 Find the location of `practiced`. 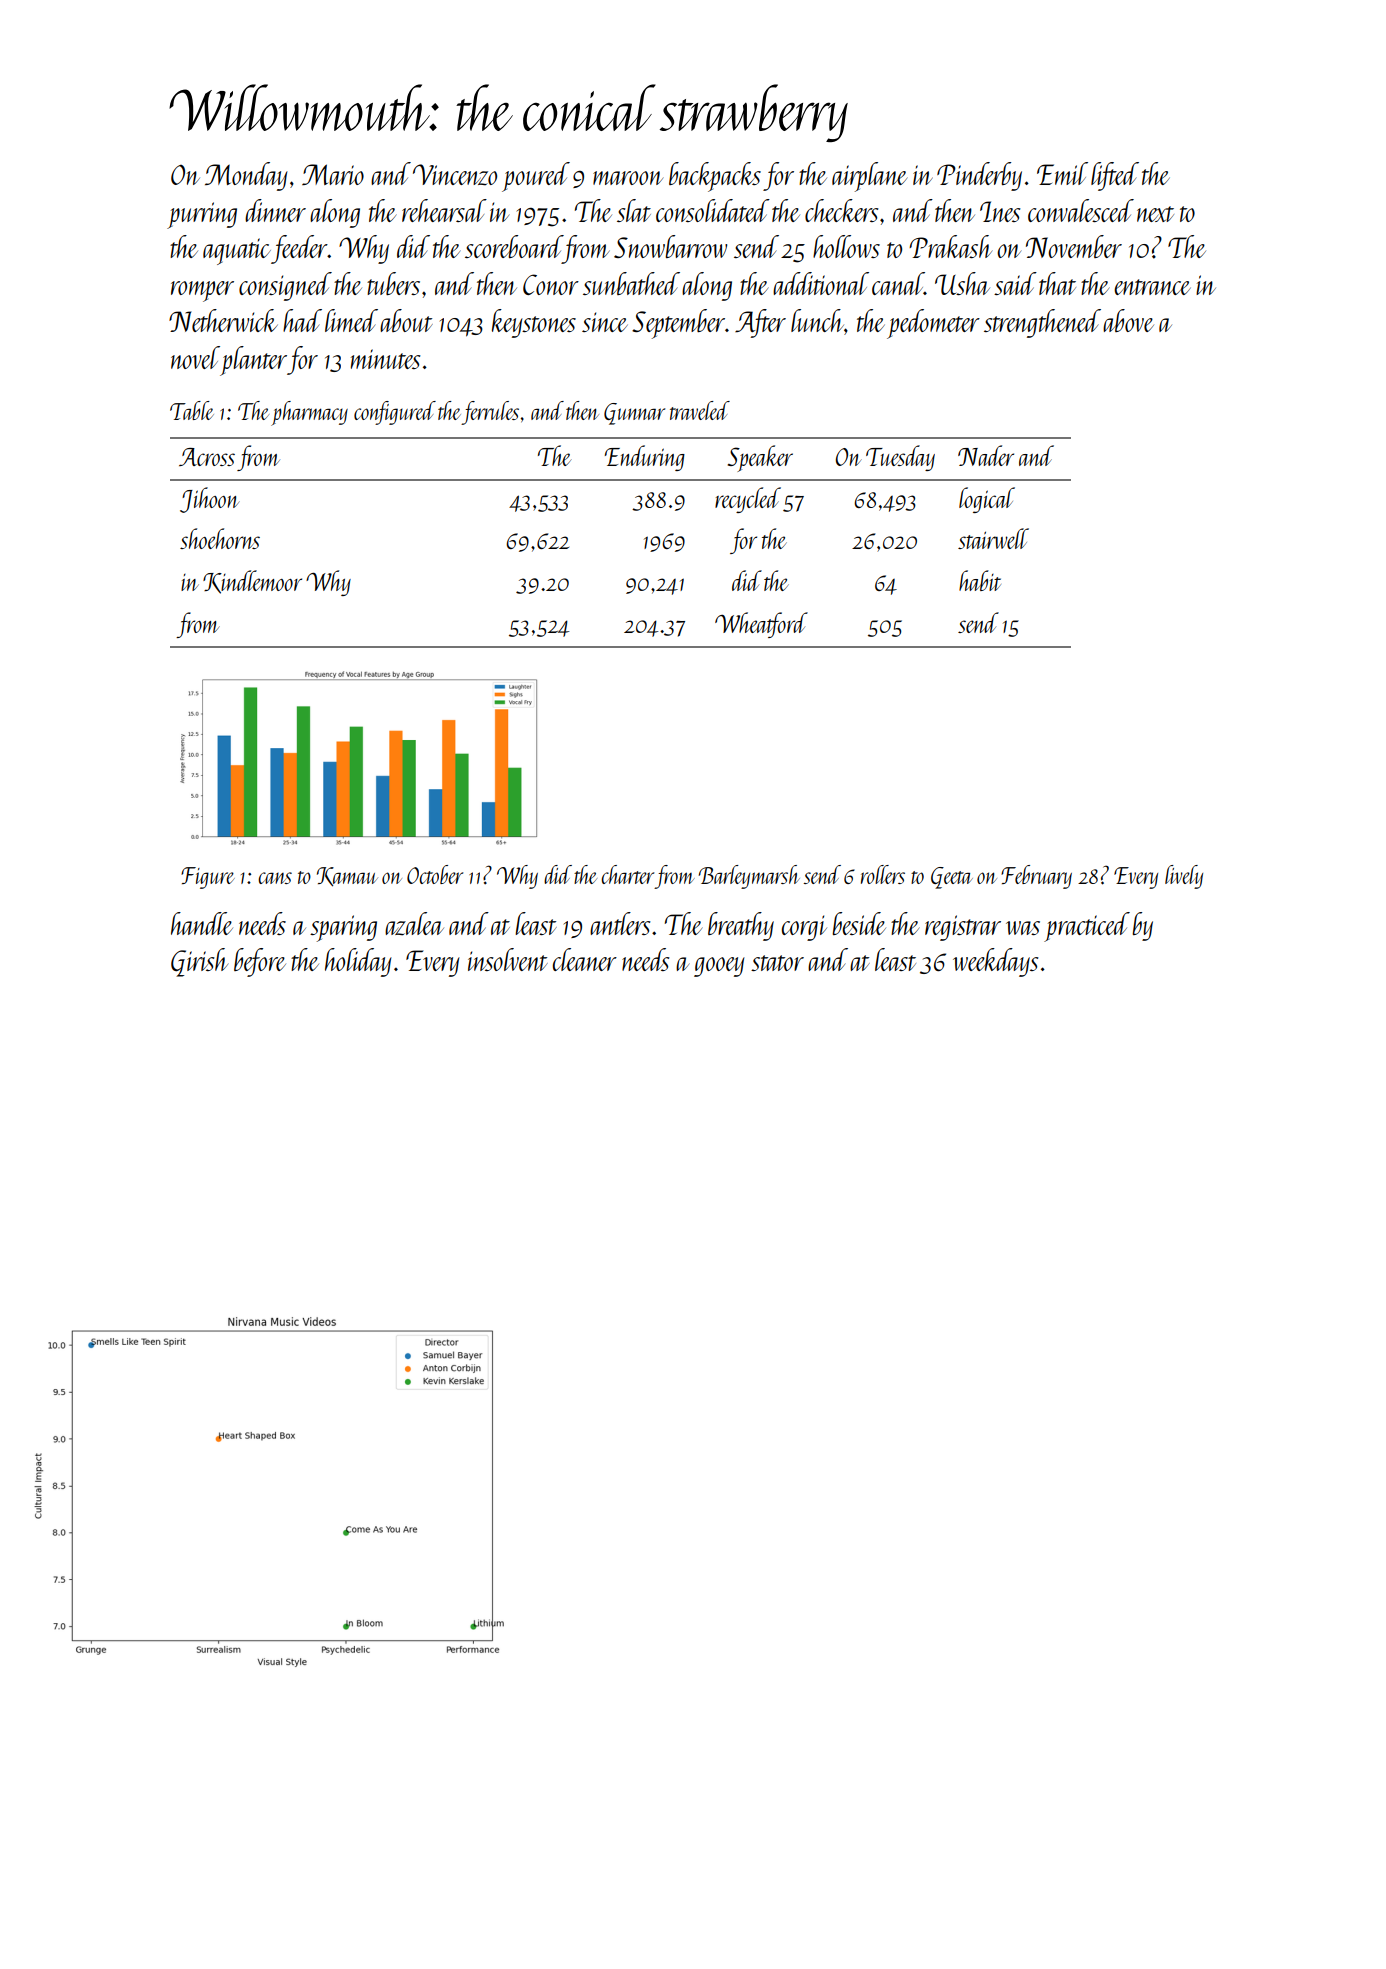

practiced is located at coordinates (1087, 927).
